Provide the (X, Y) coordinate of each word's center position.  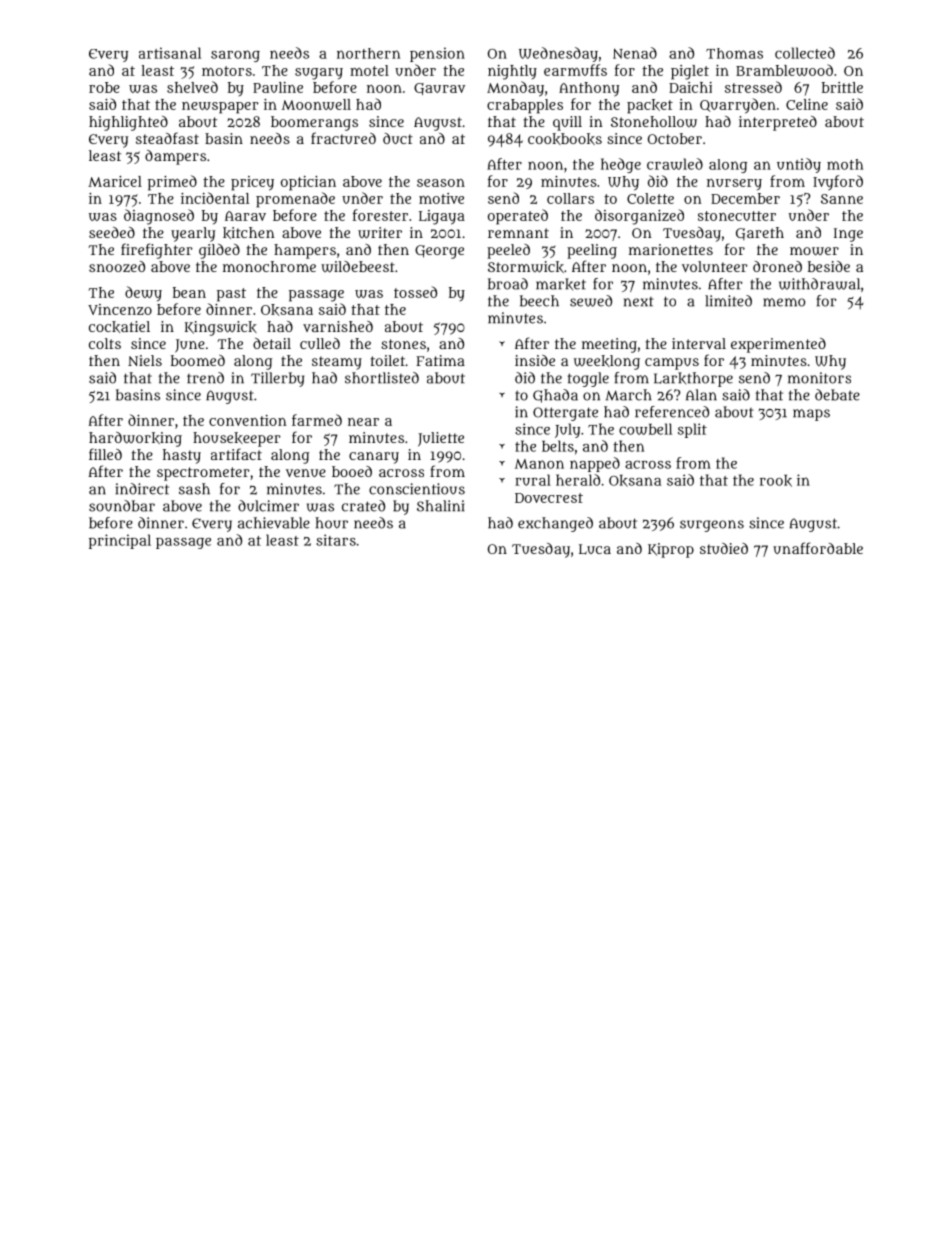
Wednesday (558, 54)
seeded (112, 232)
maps (811, 415)
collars (570, 198)
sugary (319, 74)
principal (120, 541)
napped (595, 464)
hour (331, 523)
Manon (539, 464)
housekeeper (237, 439)
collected (805, 53)
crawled (675, 164)
